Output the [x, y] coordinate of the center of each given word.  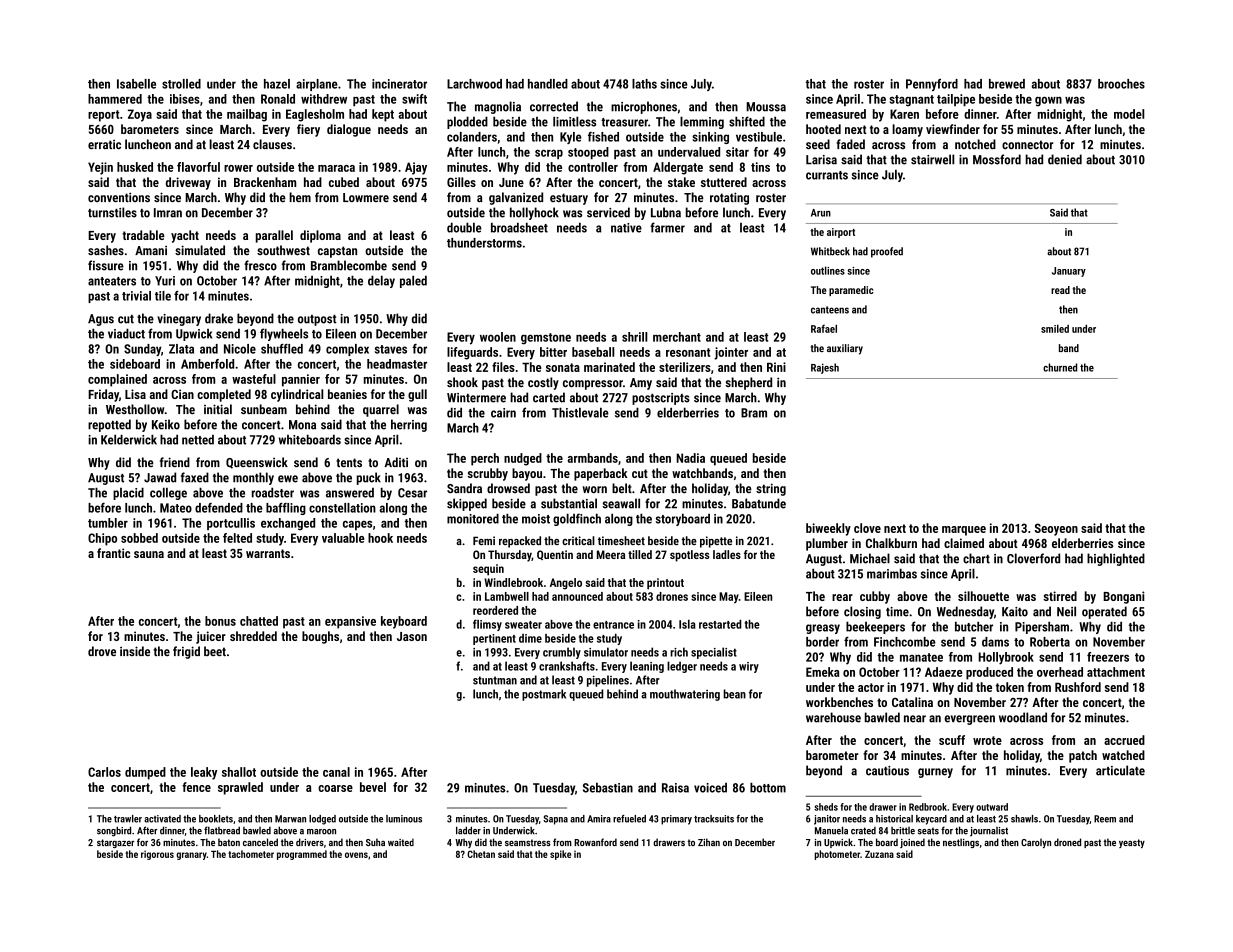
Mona [302, 425]
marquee [964, 531]
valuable [343, 538]
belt [622, 488]
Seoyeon [1056, 529]
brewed [1007, 84]
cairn [503, 413]
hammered [115, 99]
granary [191, 856]
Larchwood [474, 84]
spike [560, 855]
